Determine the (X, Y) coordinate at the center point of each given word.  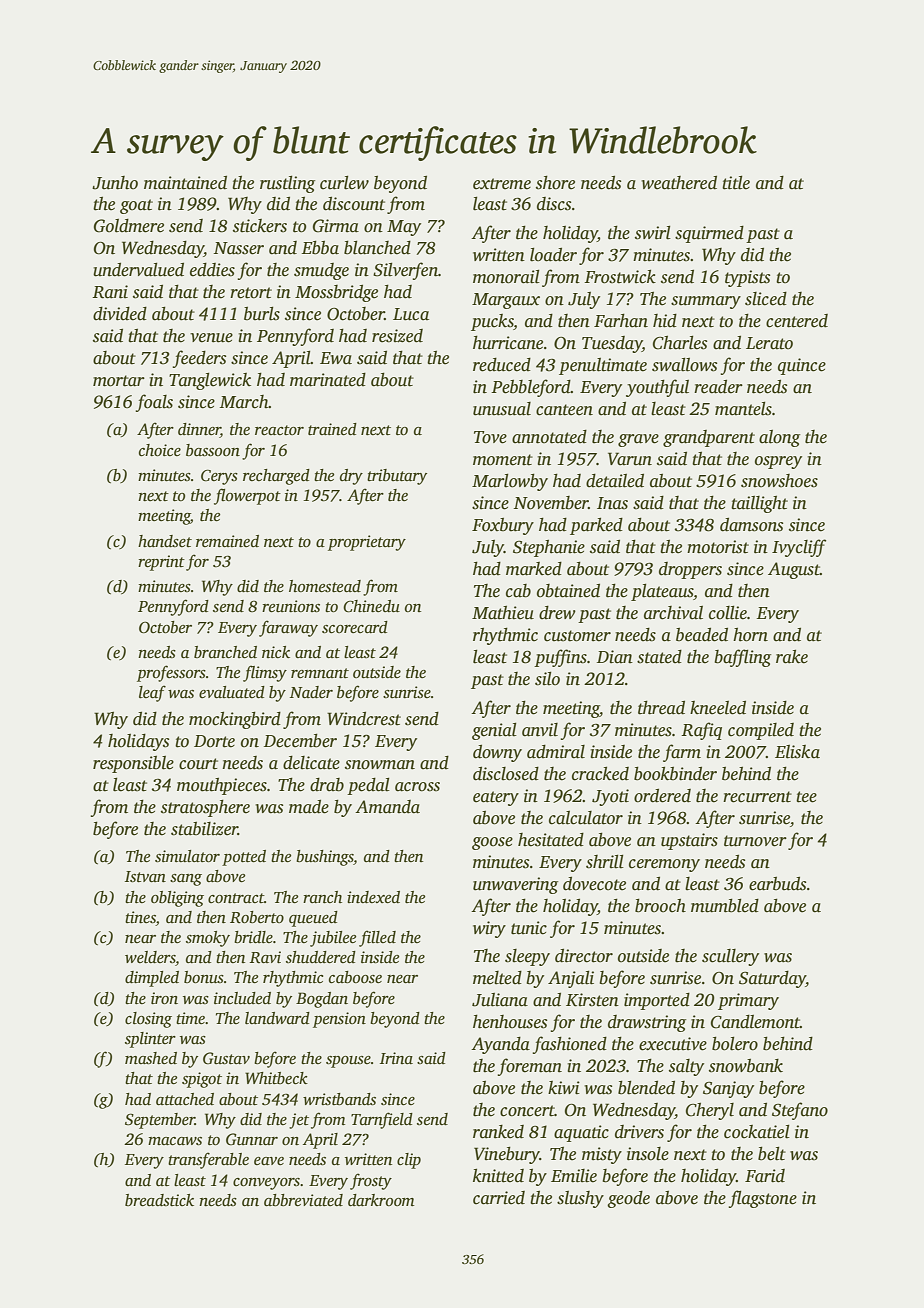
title (736, 183)
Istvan (145, 877)
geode (628, 1199)
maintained (185, 183)
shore (555, 183)
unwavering (515, 885)
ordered (662, 796)
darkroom (381, 1200)
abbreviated (303, 1200)
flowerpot (247, 496)
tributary (397, 477)
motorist (718, 547)
